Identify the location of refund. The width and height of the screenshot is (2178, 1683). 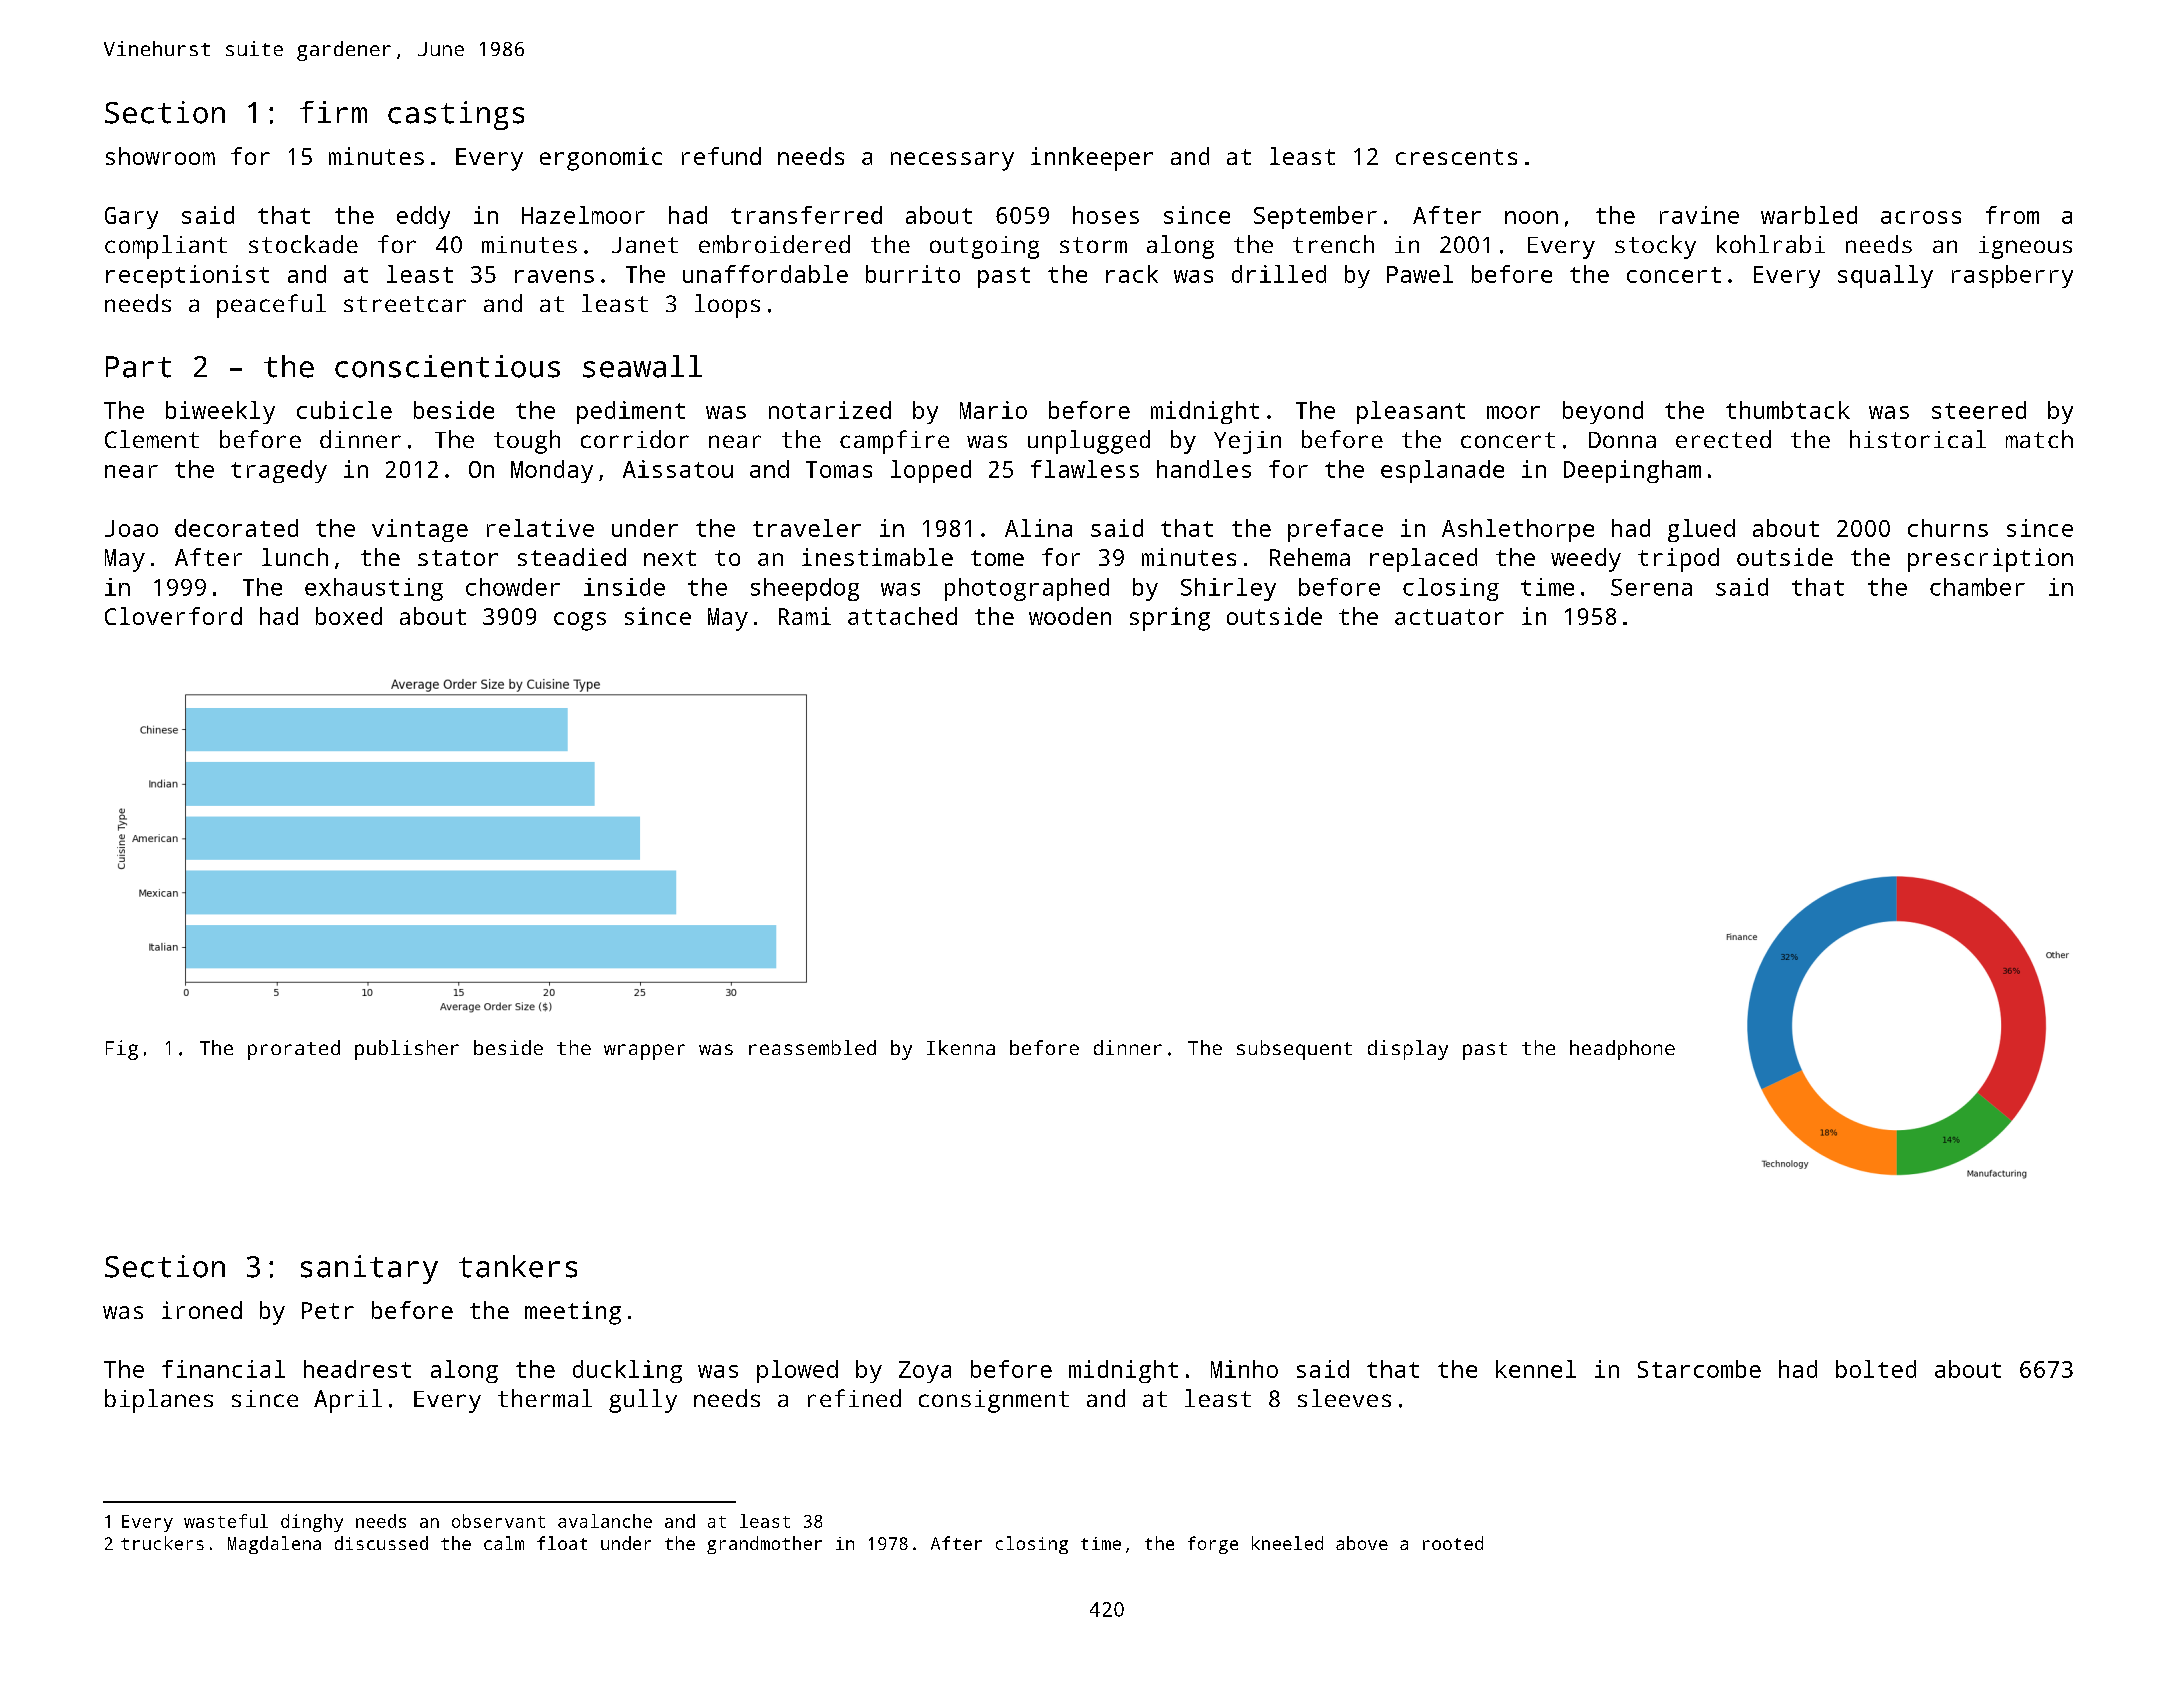
(721, 156).
